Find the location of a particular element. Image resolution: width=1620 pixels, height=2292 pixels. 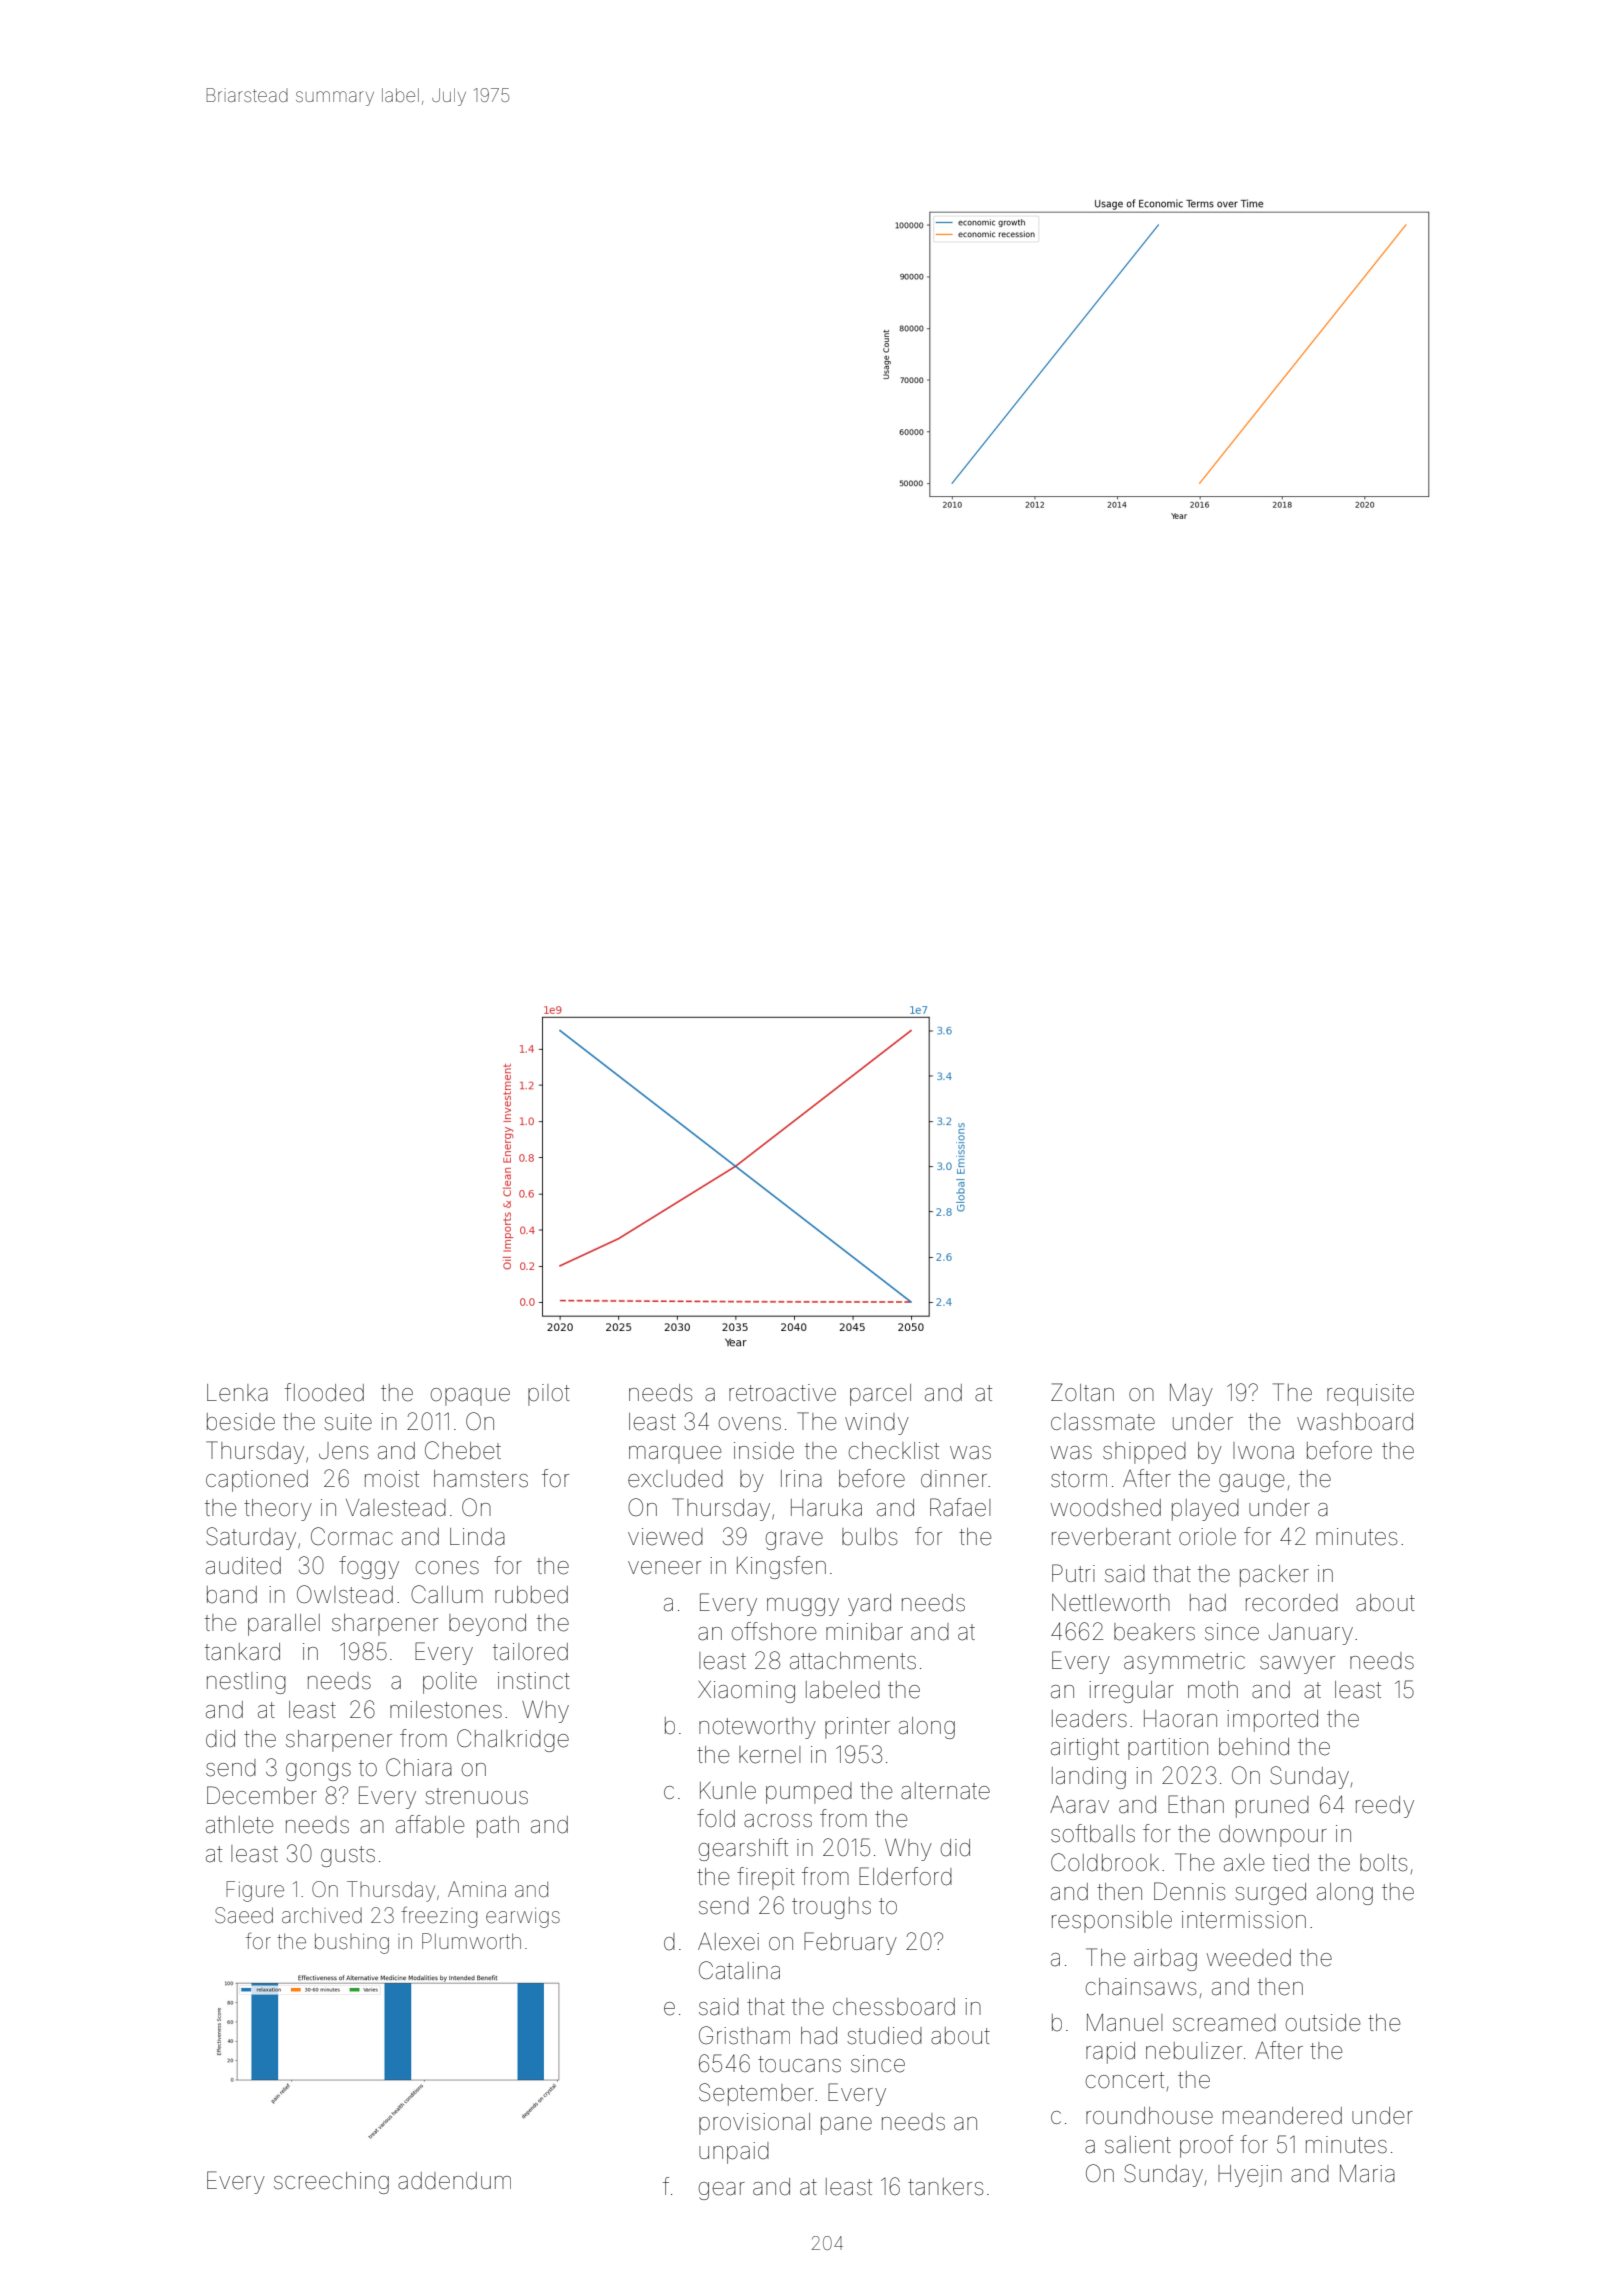

Iwona is located at coordinates (1263, 1451).
